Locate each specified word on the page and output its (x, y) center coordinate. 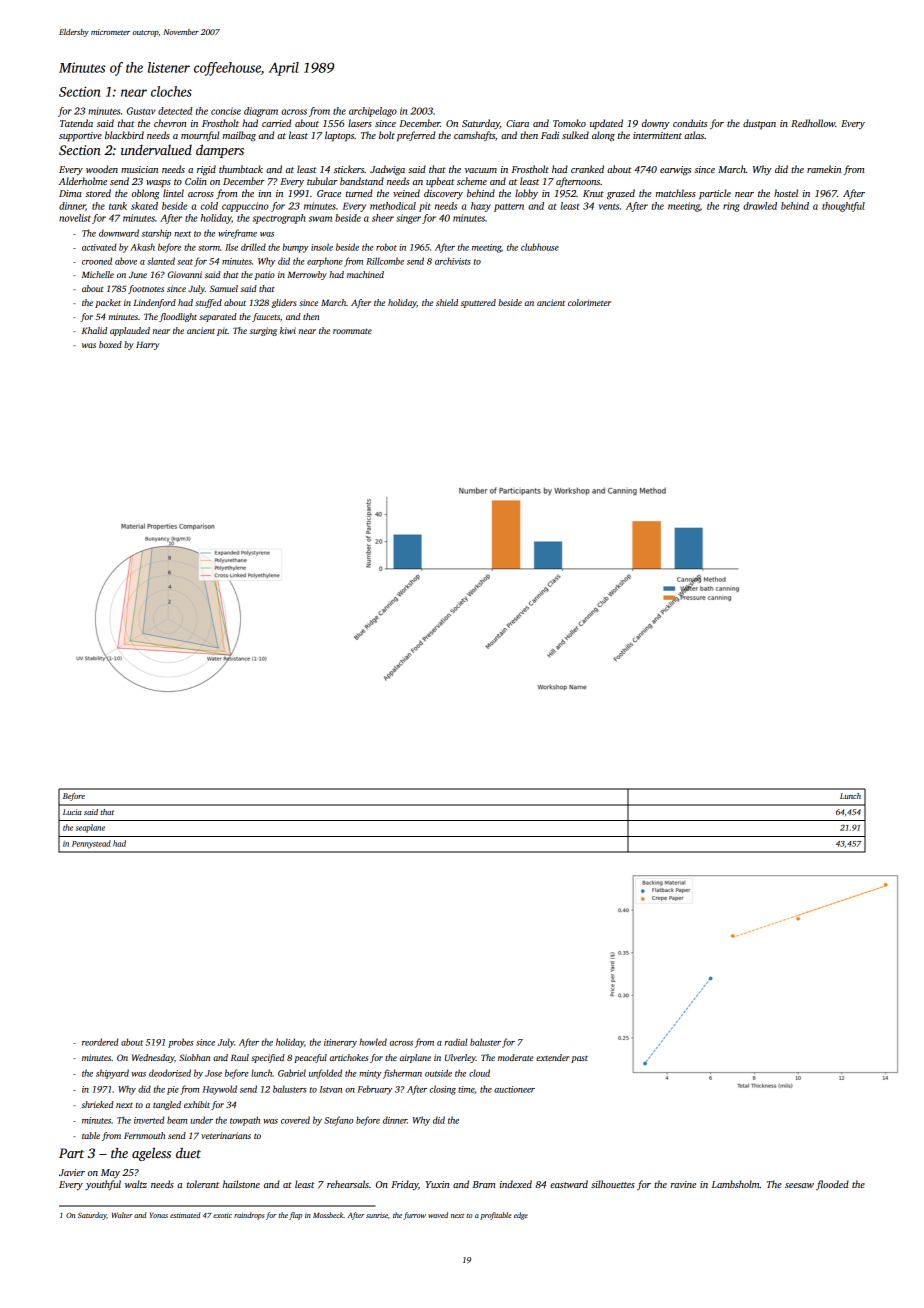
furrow (414, 1216)
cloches (171, 91)
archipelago (373, 112)
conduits (690, 123)
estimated (185, 1215)
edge (521, 1216)
